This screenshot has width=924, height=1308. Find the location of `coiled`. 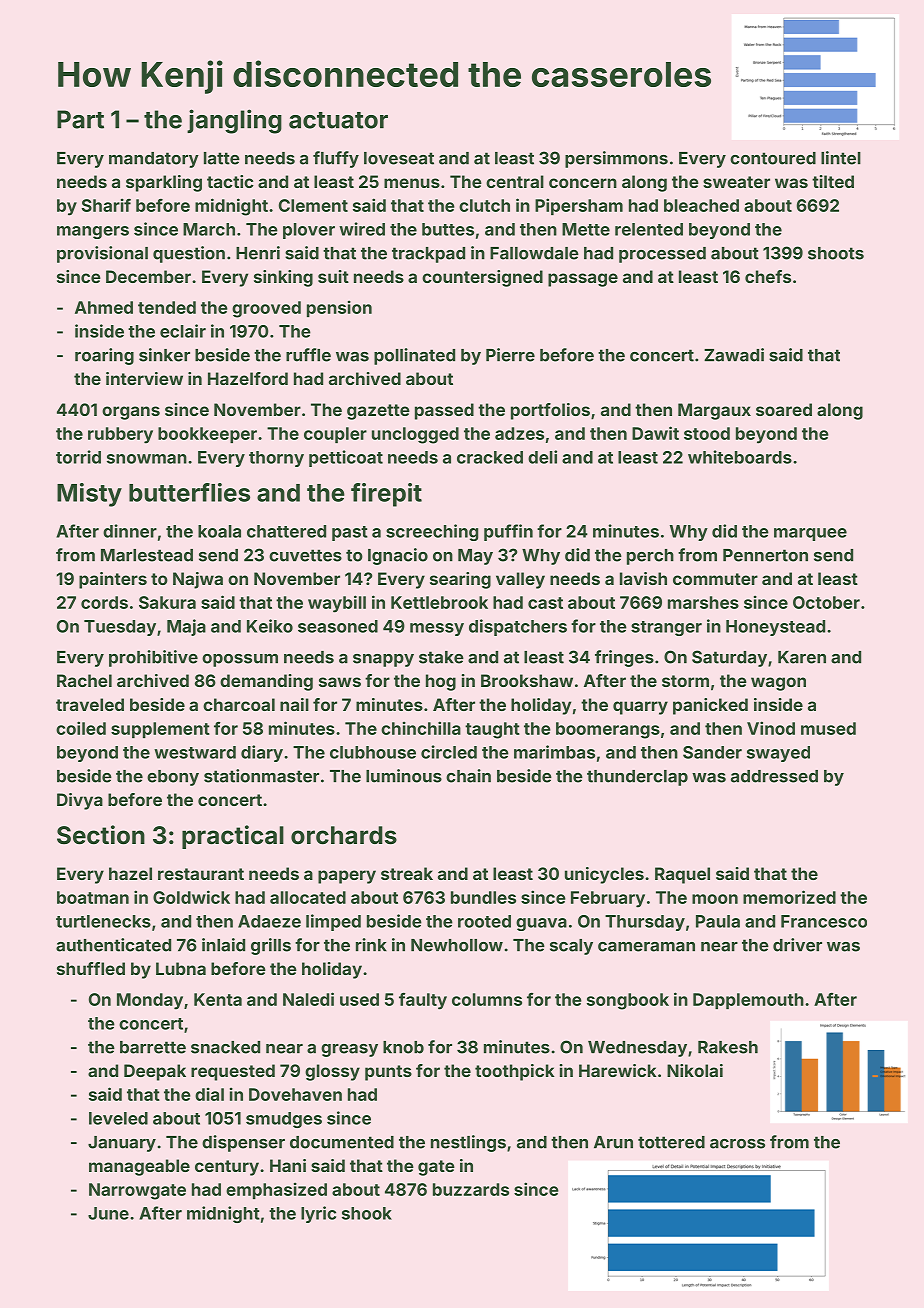

coiled is located at coordinates (81, 728).
